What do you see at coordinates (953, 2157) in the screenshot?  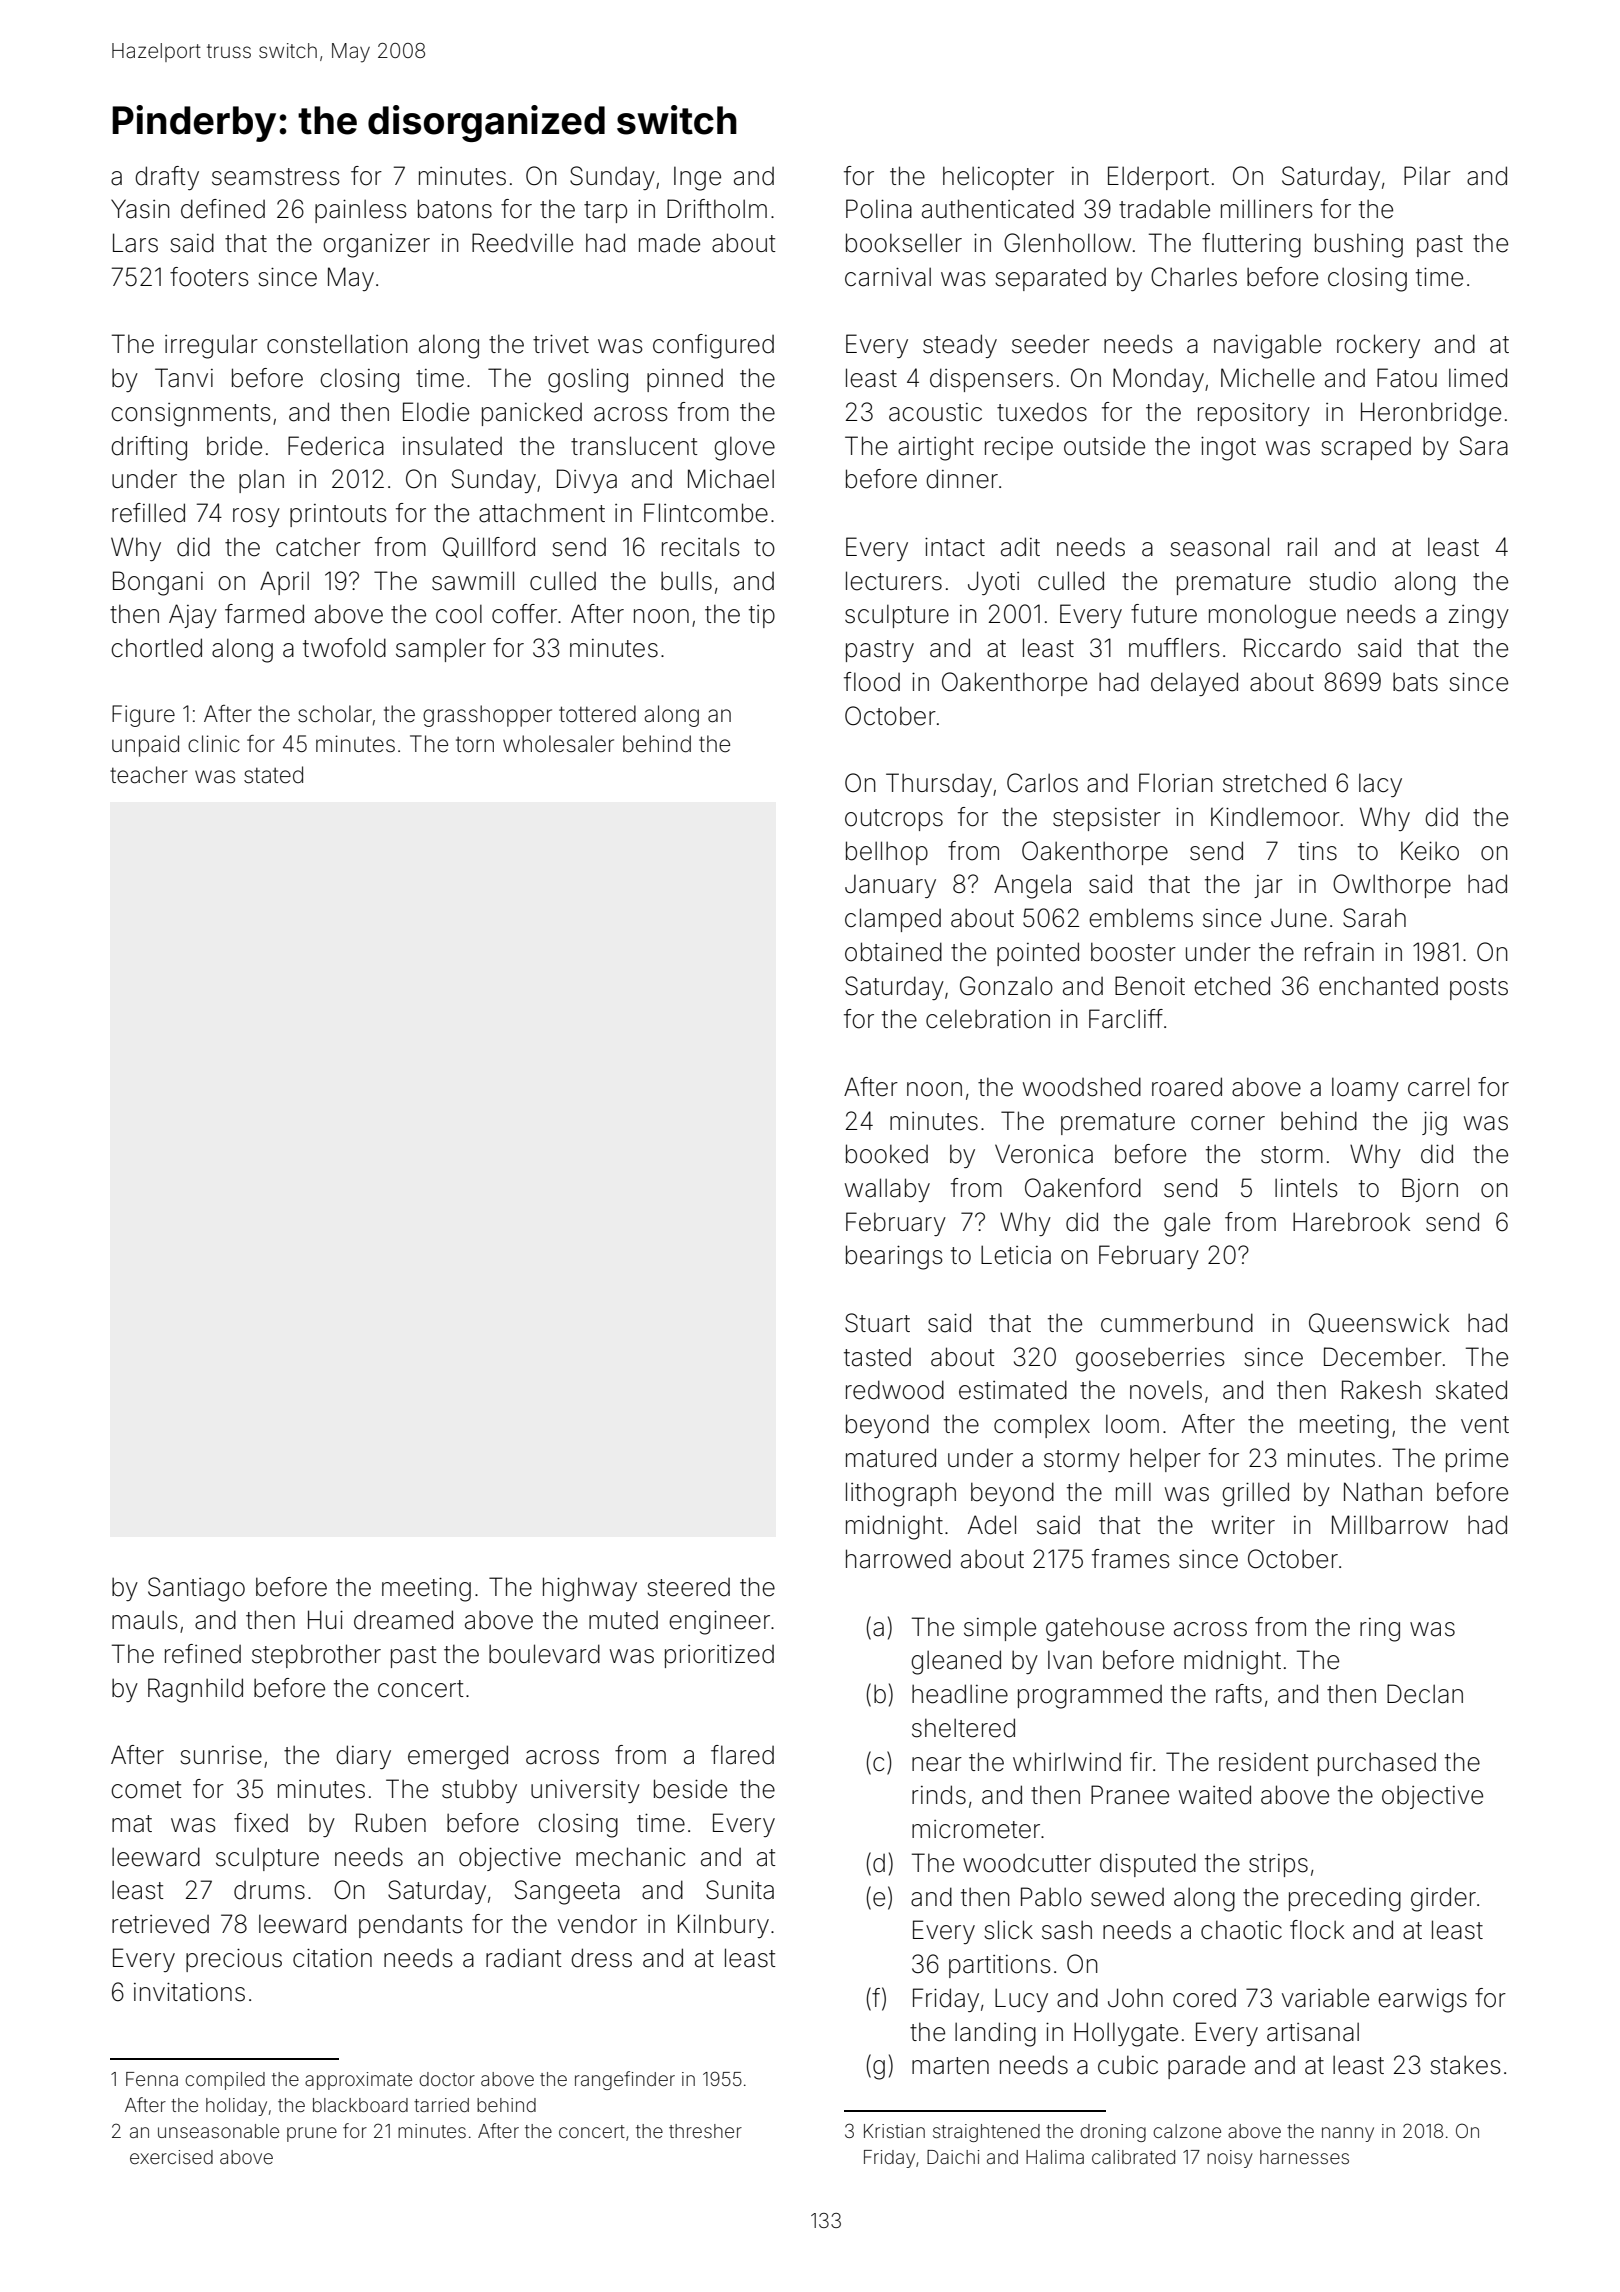 I see `Daichi` at bounding box center [953, 2157].
